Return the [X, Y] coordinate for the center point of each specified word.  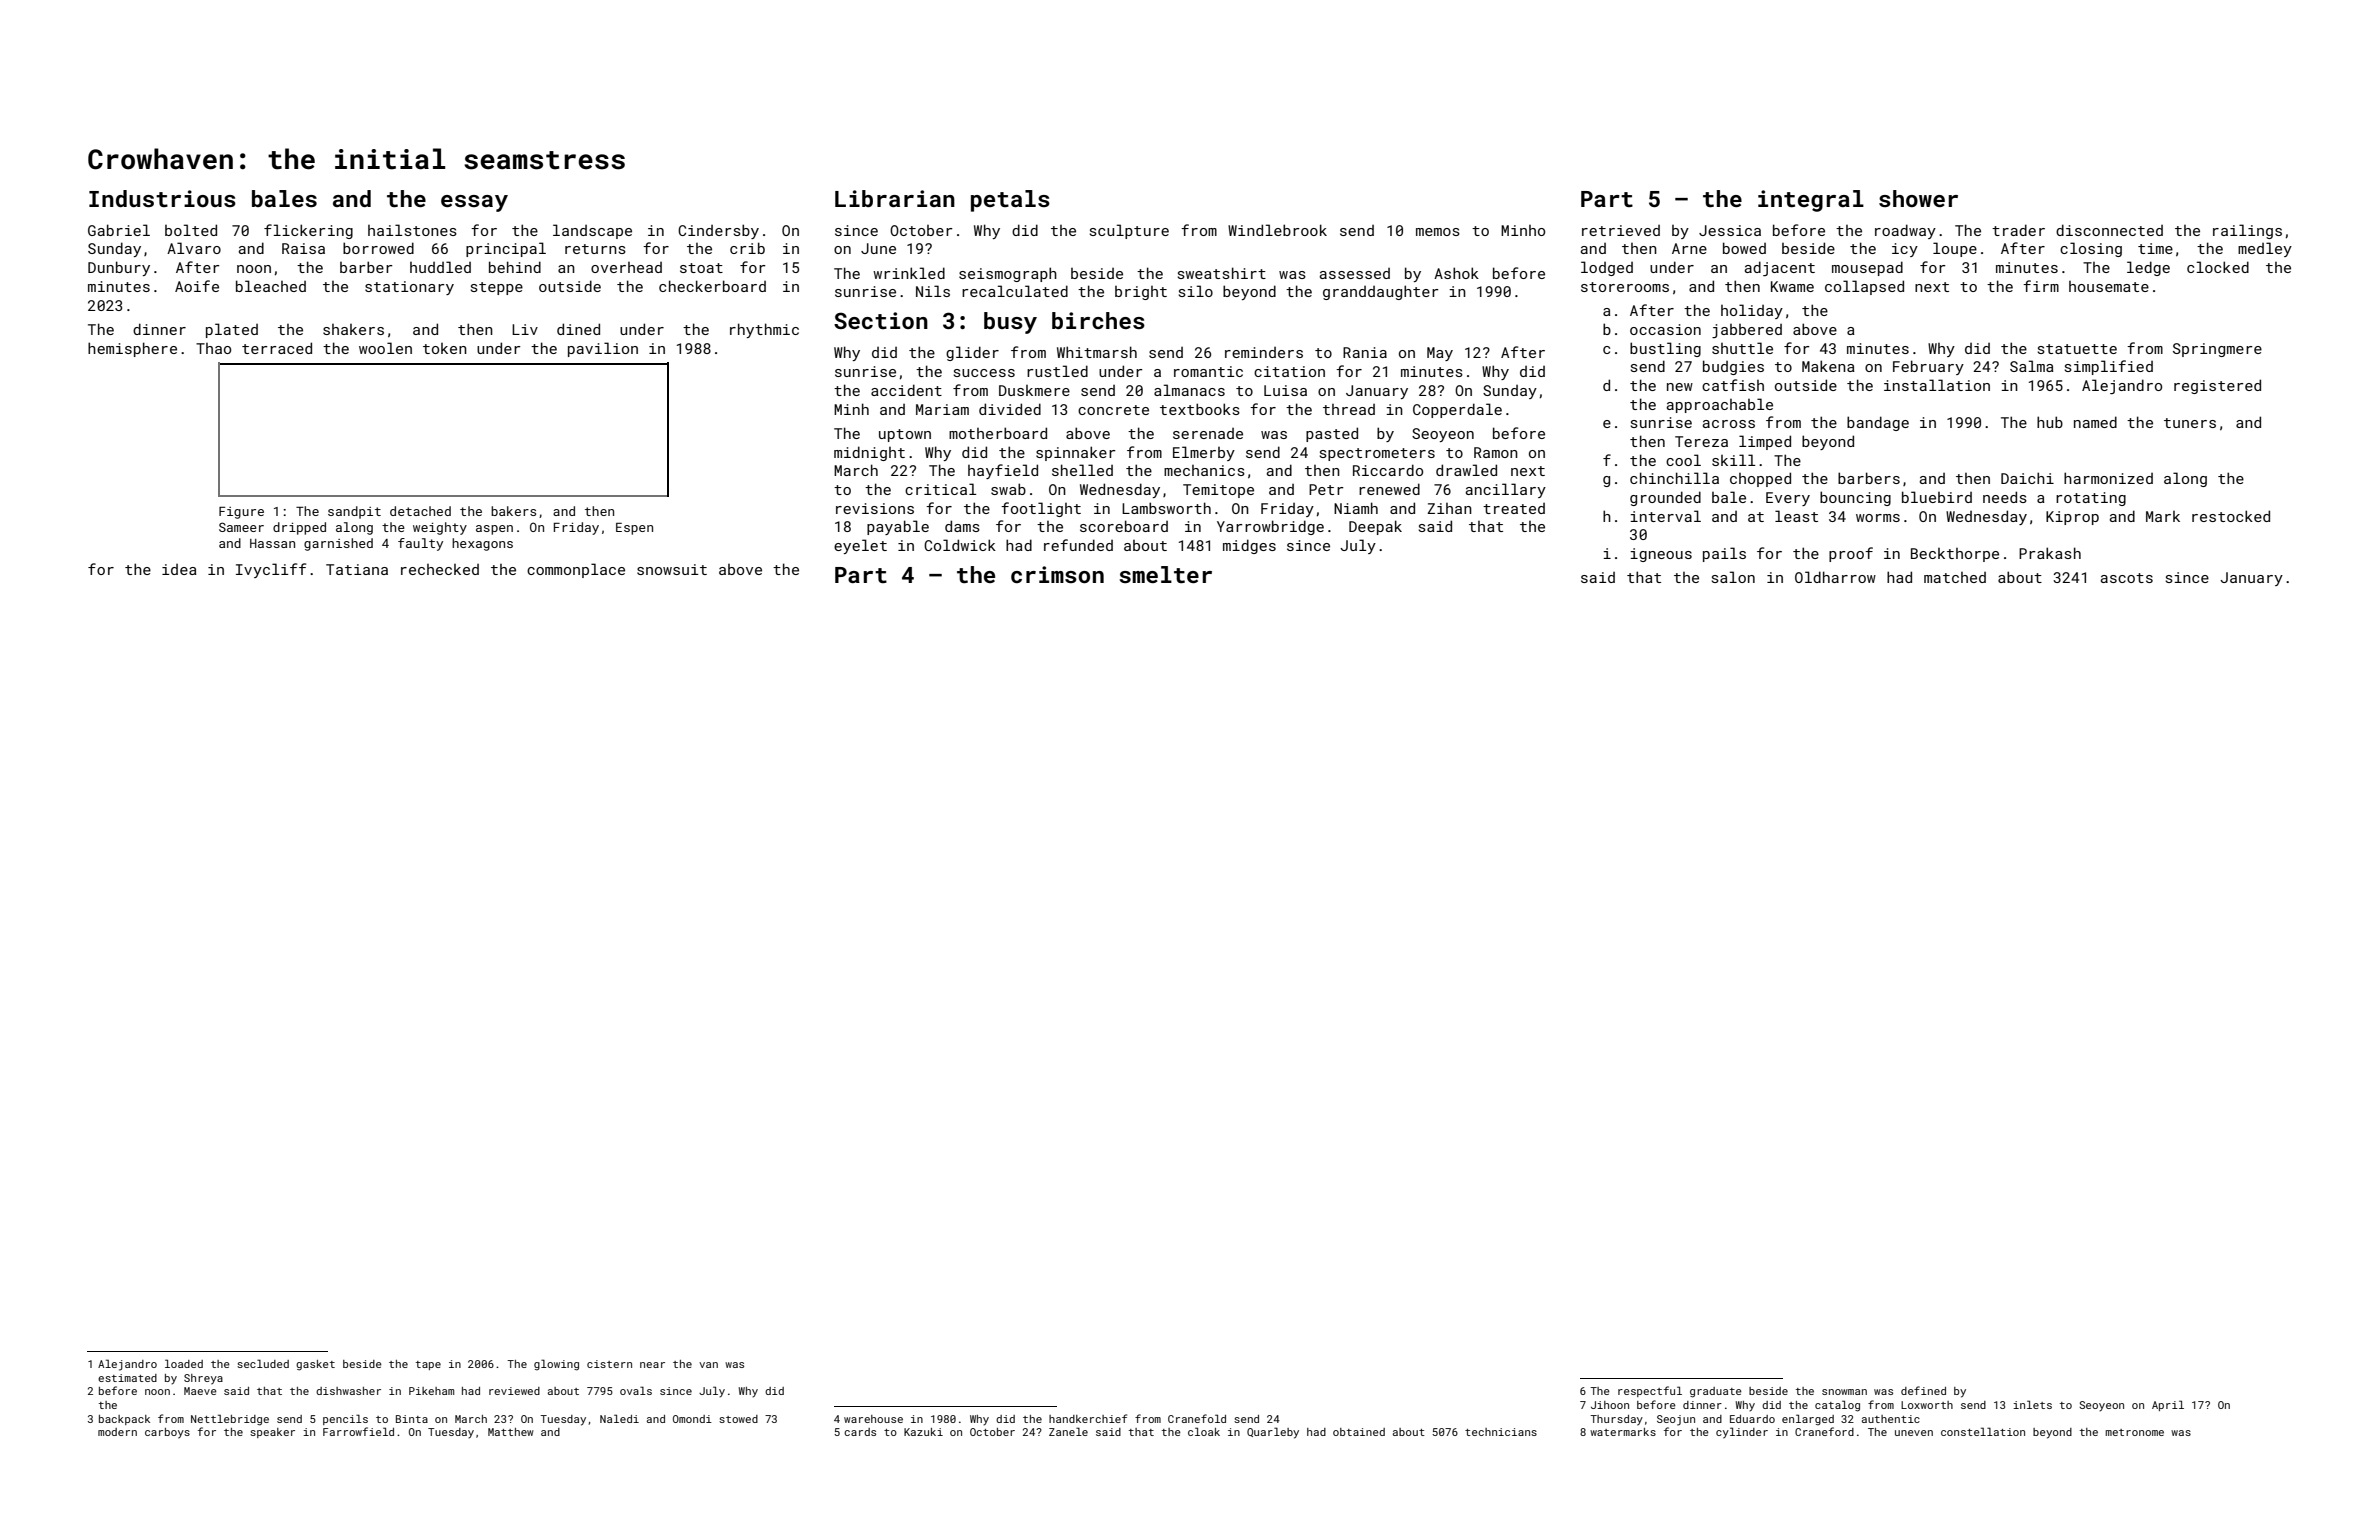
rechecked [440, 569]
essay [474, 203]
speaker [272, 1433]
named [2095, 422]
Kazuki [923, 1432]
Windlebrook [1277, 230]
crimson [1057, 574]
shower [1918, 198]
